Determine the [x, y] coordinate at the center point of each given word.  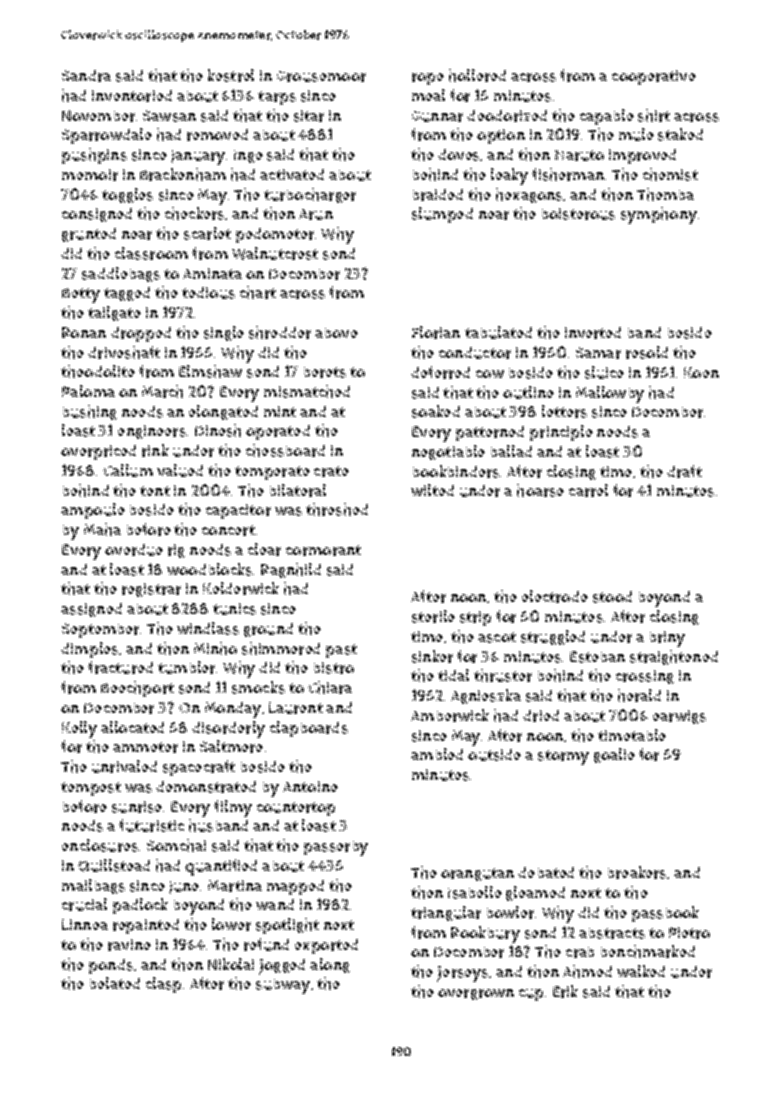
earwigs [679, 717]
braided [438, 195]
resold [647, 352]
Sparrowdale [107, 136]
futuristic [151, 825]
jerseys [462, 974]
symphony [659, 215]
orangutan [477, 874]
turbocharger [310, 195]
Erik [565, 991]
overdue [134, 550]
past [341, 651]
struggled [553, 637]
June [184, 887]
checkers [194, 213]
